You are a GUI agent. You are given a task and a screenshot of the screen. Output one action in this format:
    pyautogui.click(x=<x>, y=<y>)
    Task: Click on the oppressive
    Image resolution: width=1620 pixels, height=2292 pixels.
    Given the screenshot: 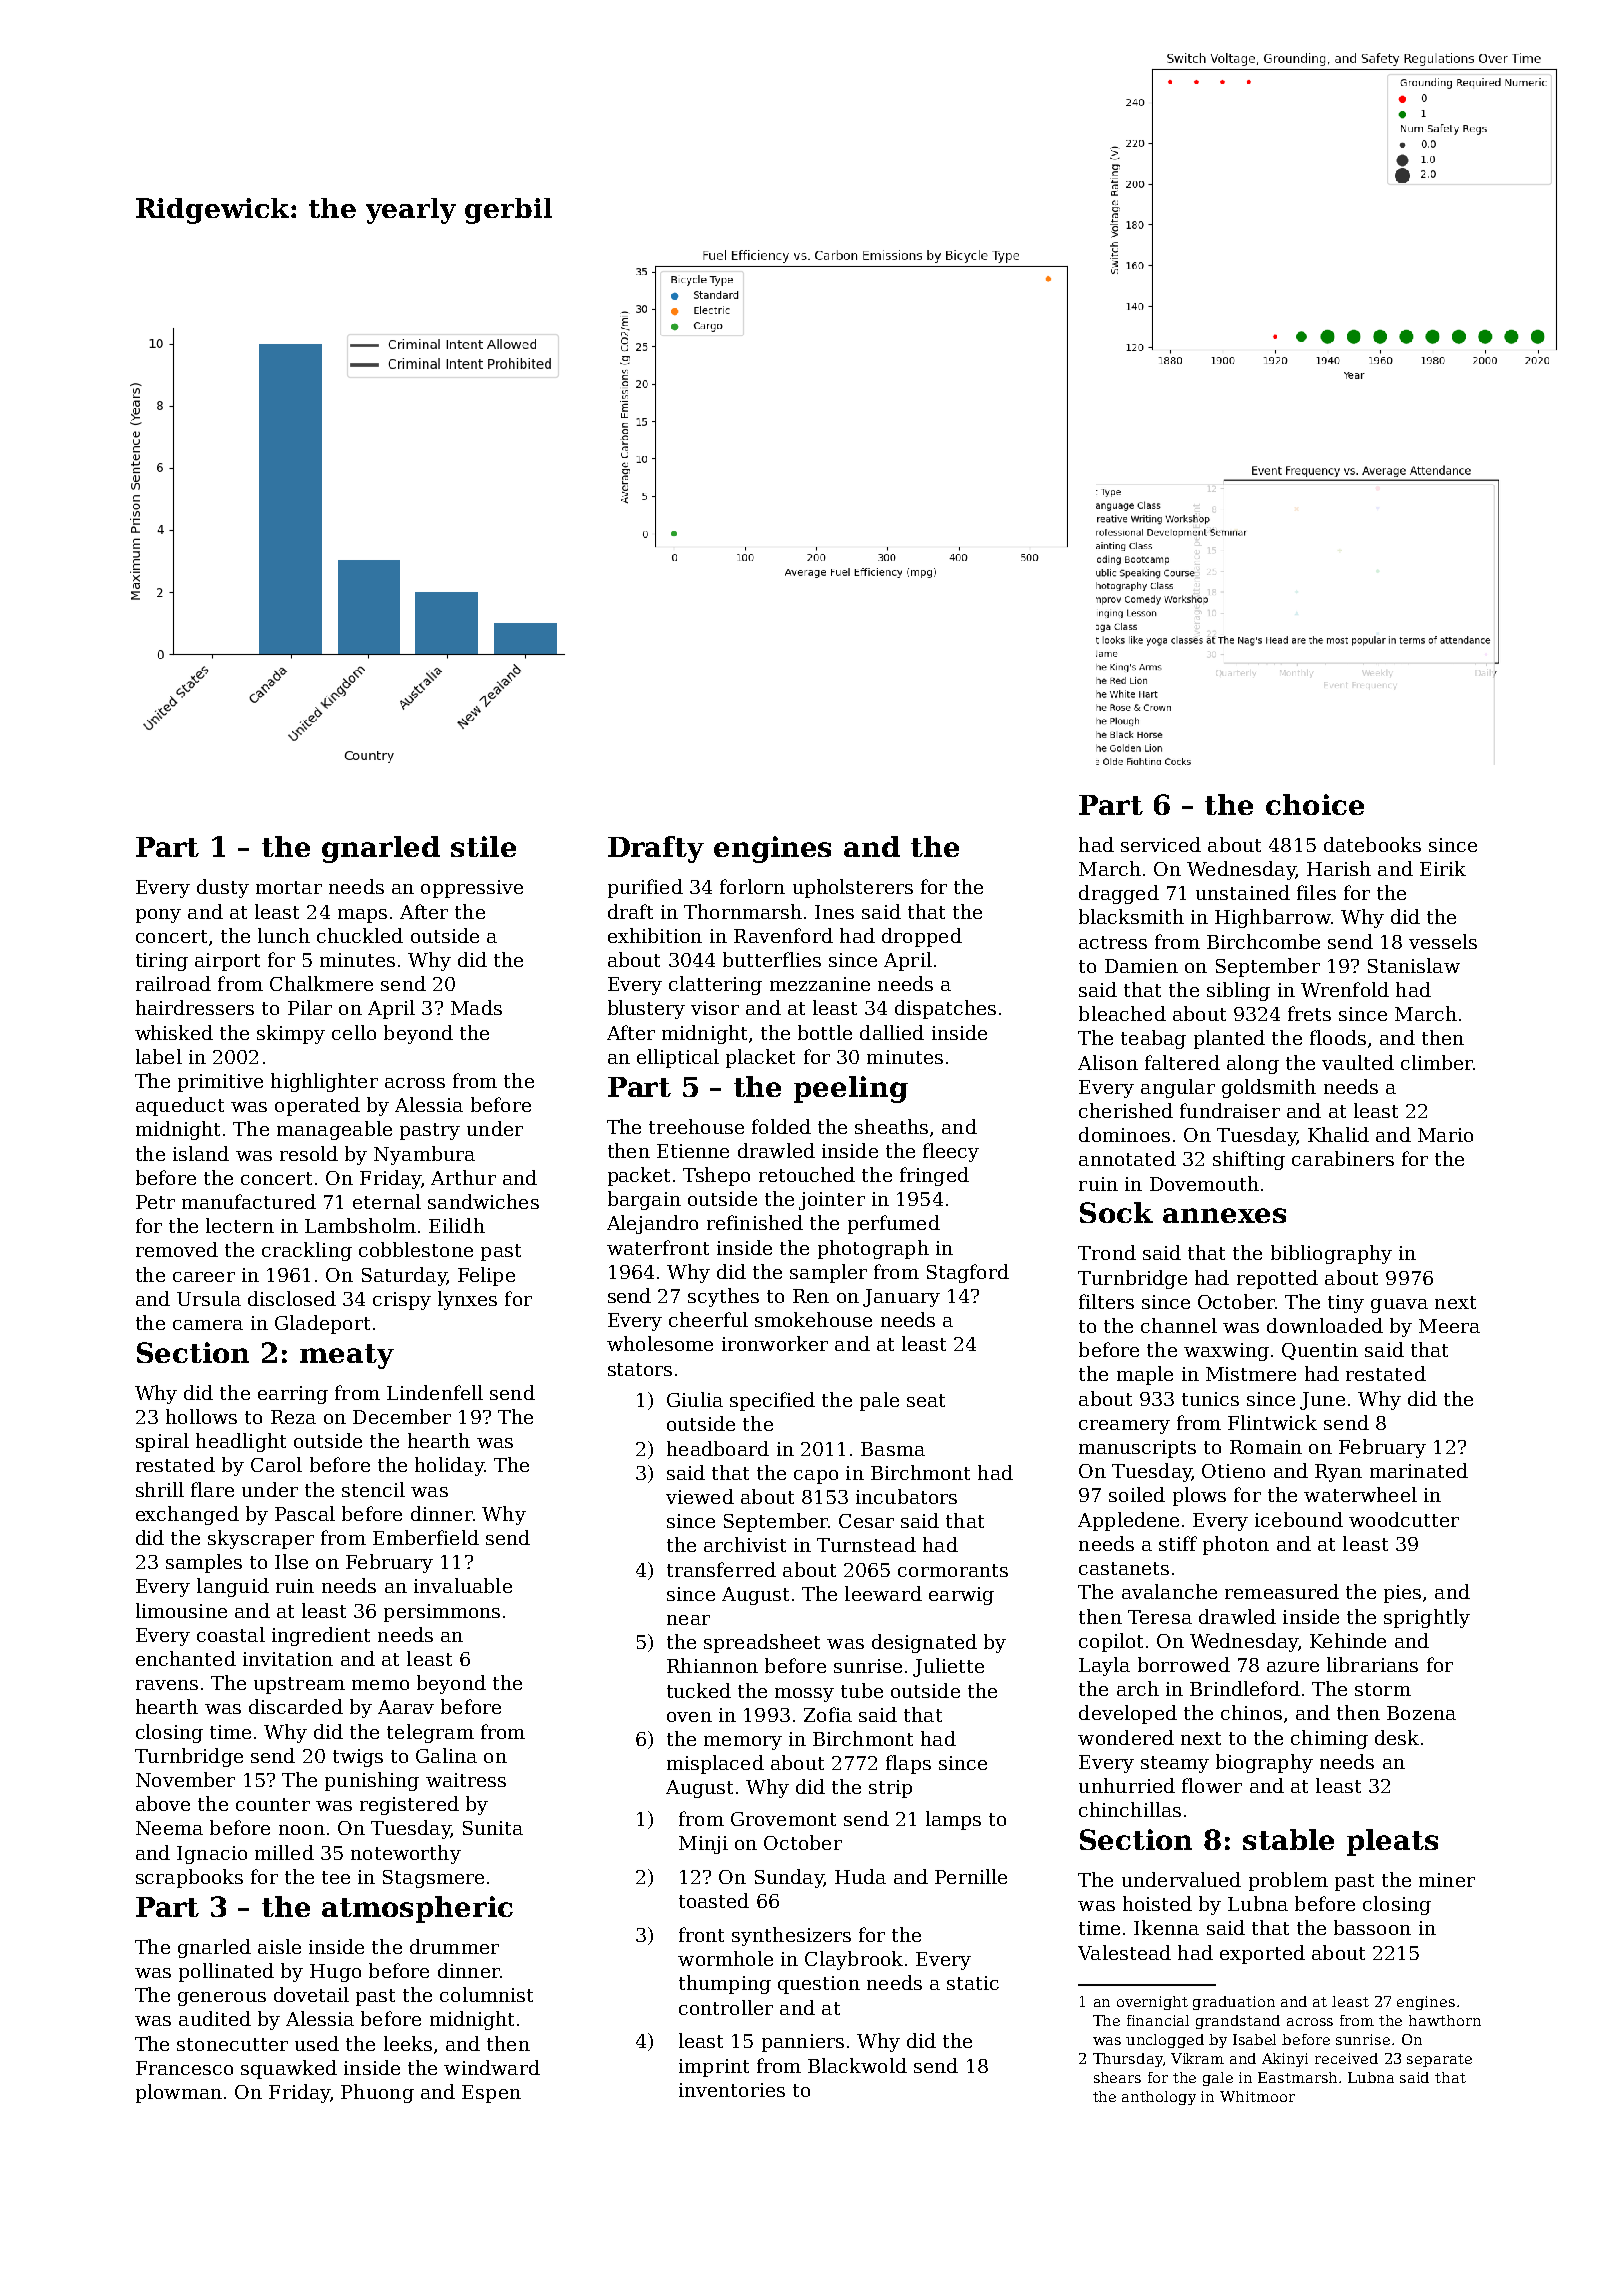 What is the action you would take?
    pyautogui.click(x=472, y=889)
